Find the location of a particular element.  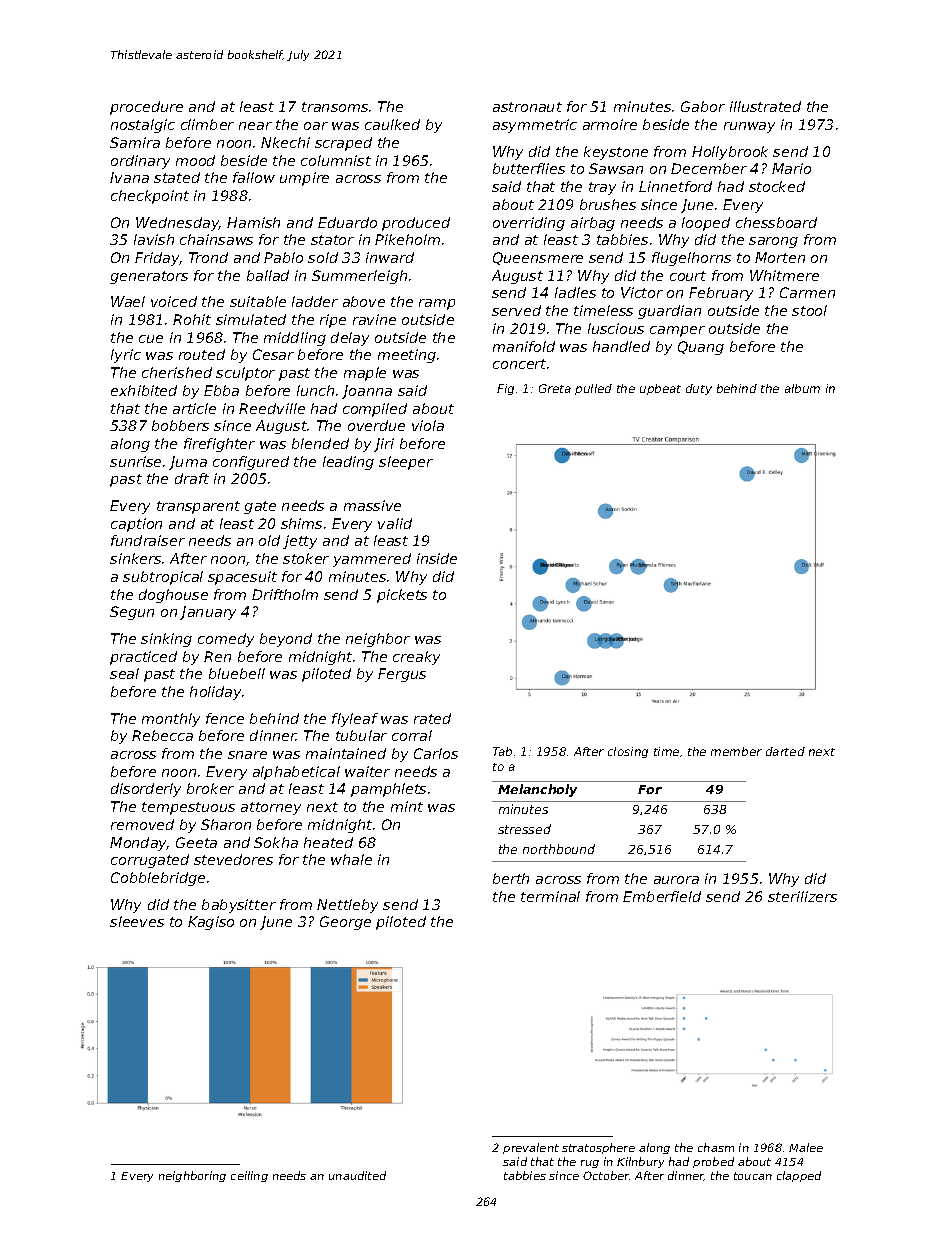

astronaut is located at coordinates (527, 107).
